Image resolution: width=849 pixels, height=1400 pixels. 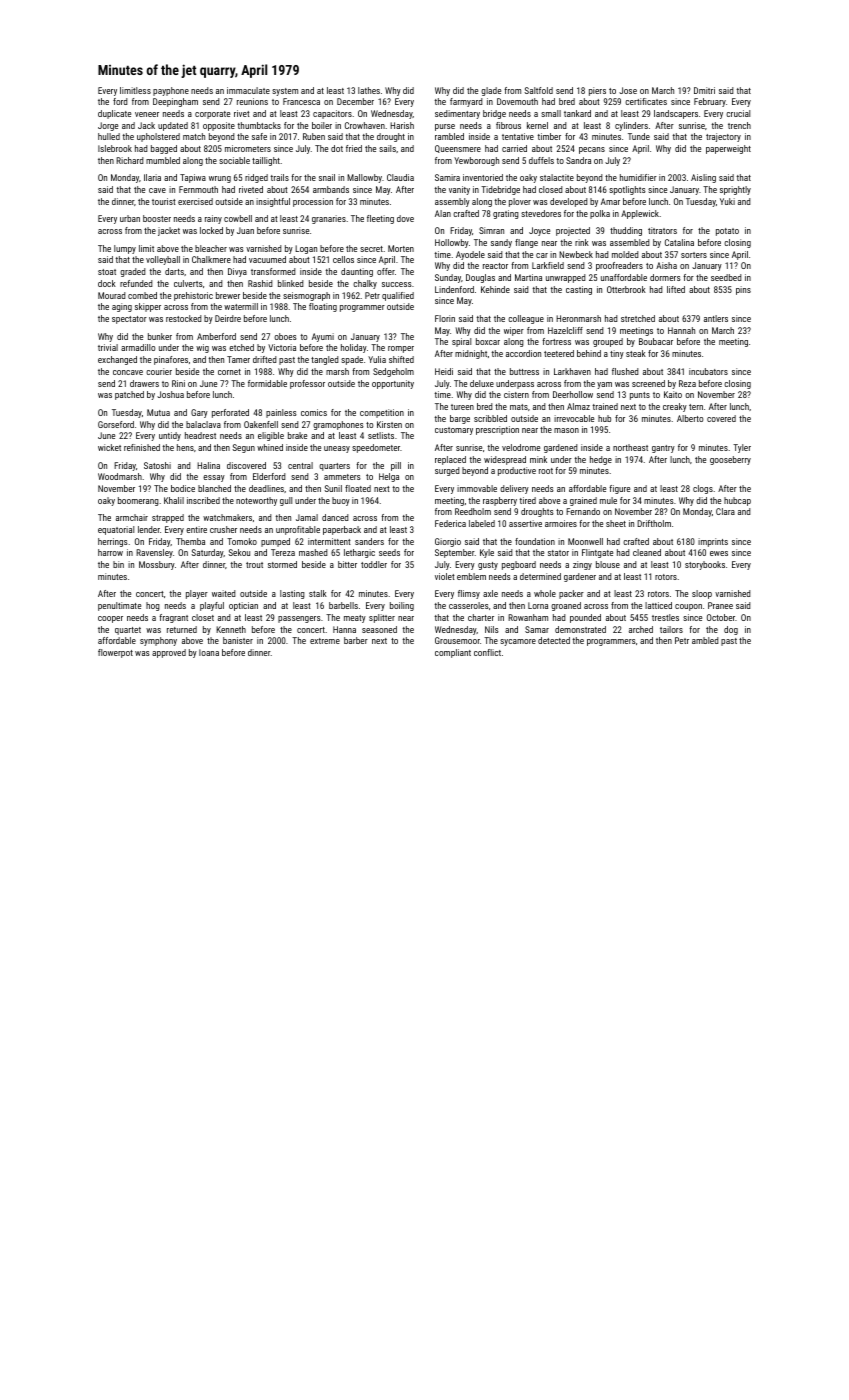 I want to click on culverts, so click(x=188, y=283).
